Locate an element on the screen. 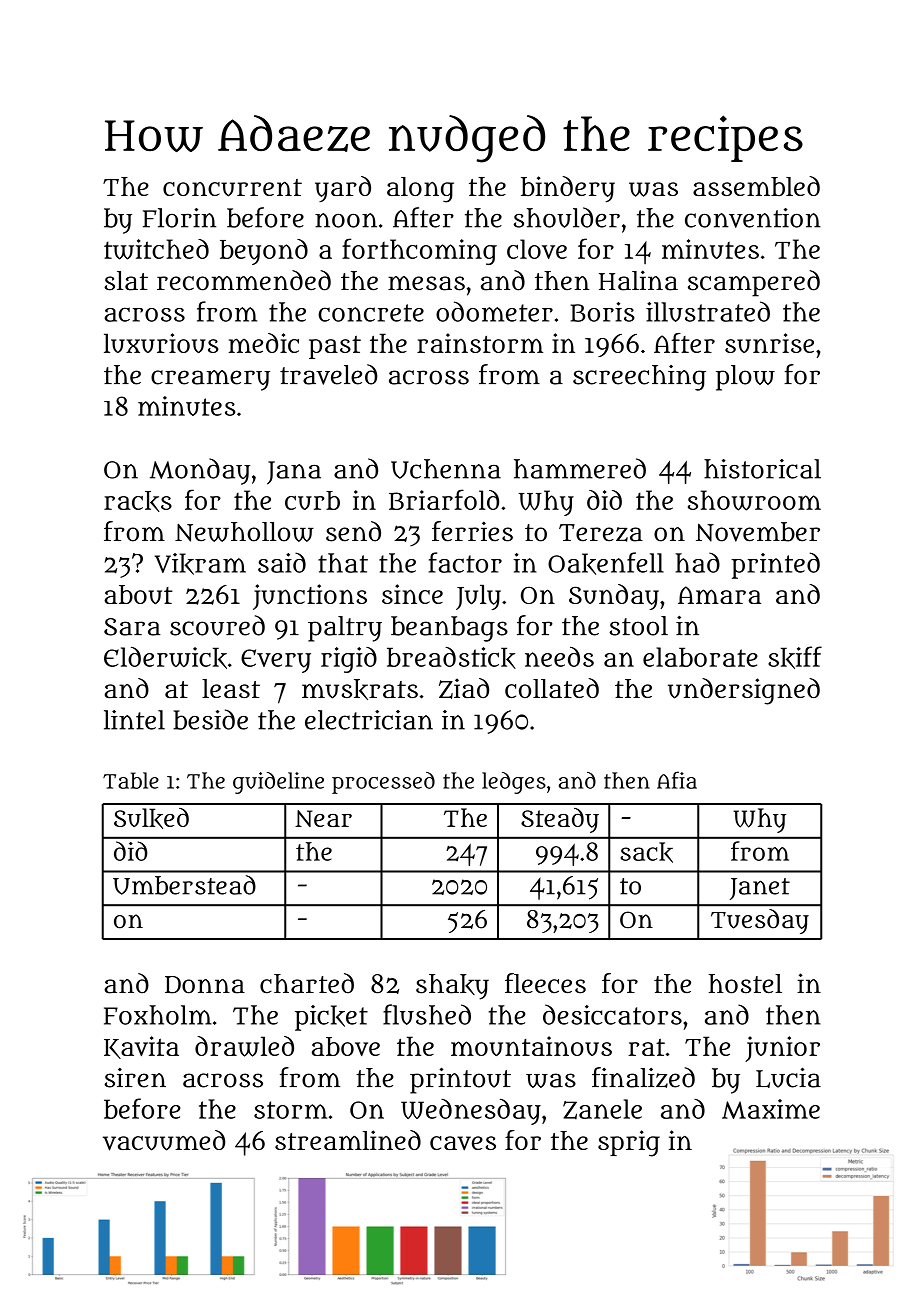  illustrated is located at coordinates (708, 311).
